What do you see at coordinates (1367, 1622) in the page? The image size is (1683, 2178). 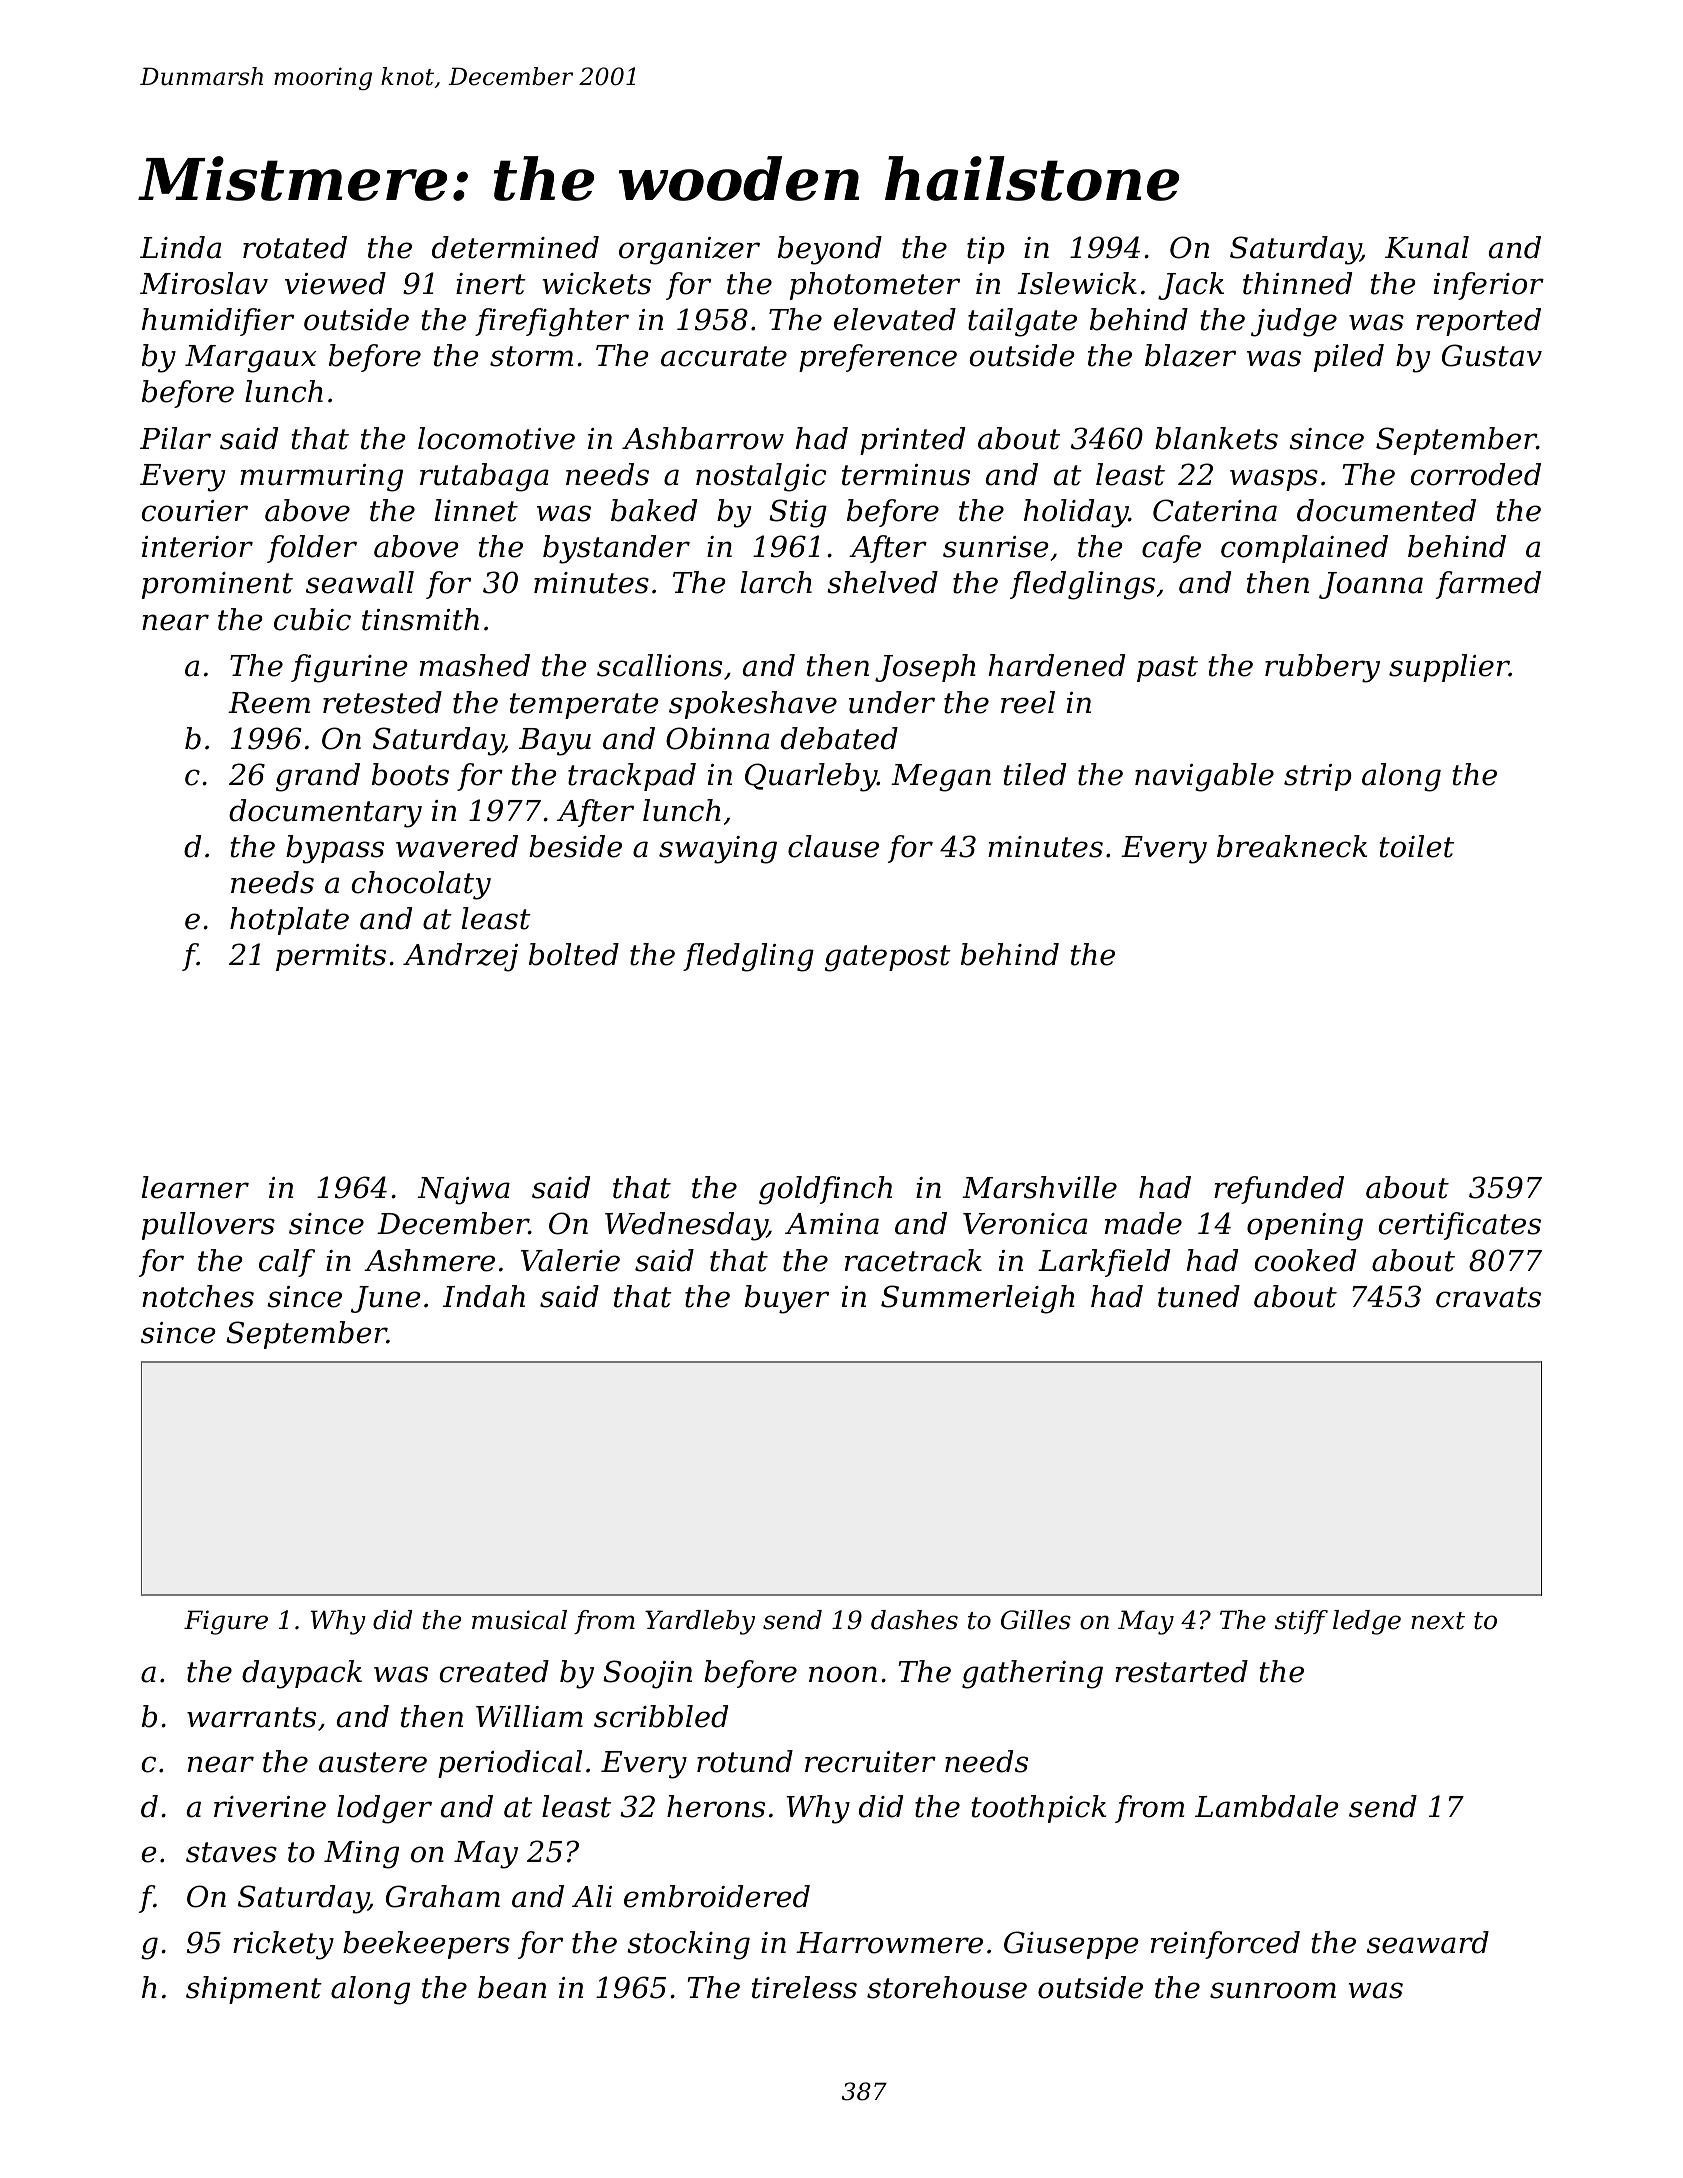 I see `ledge` at bounding box center [1367, 1622].
